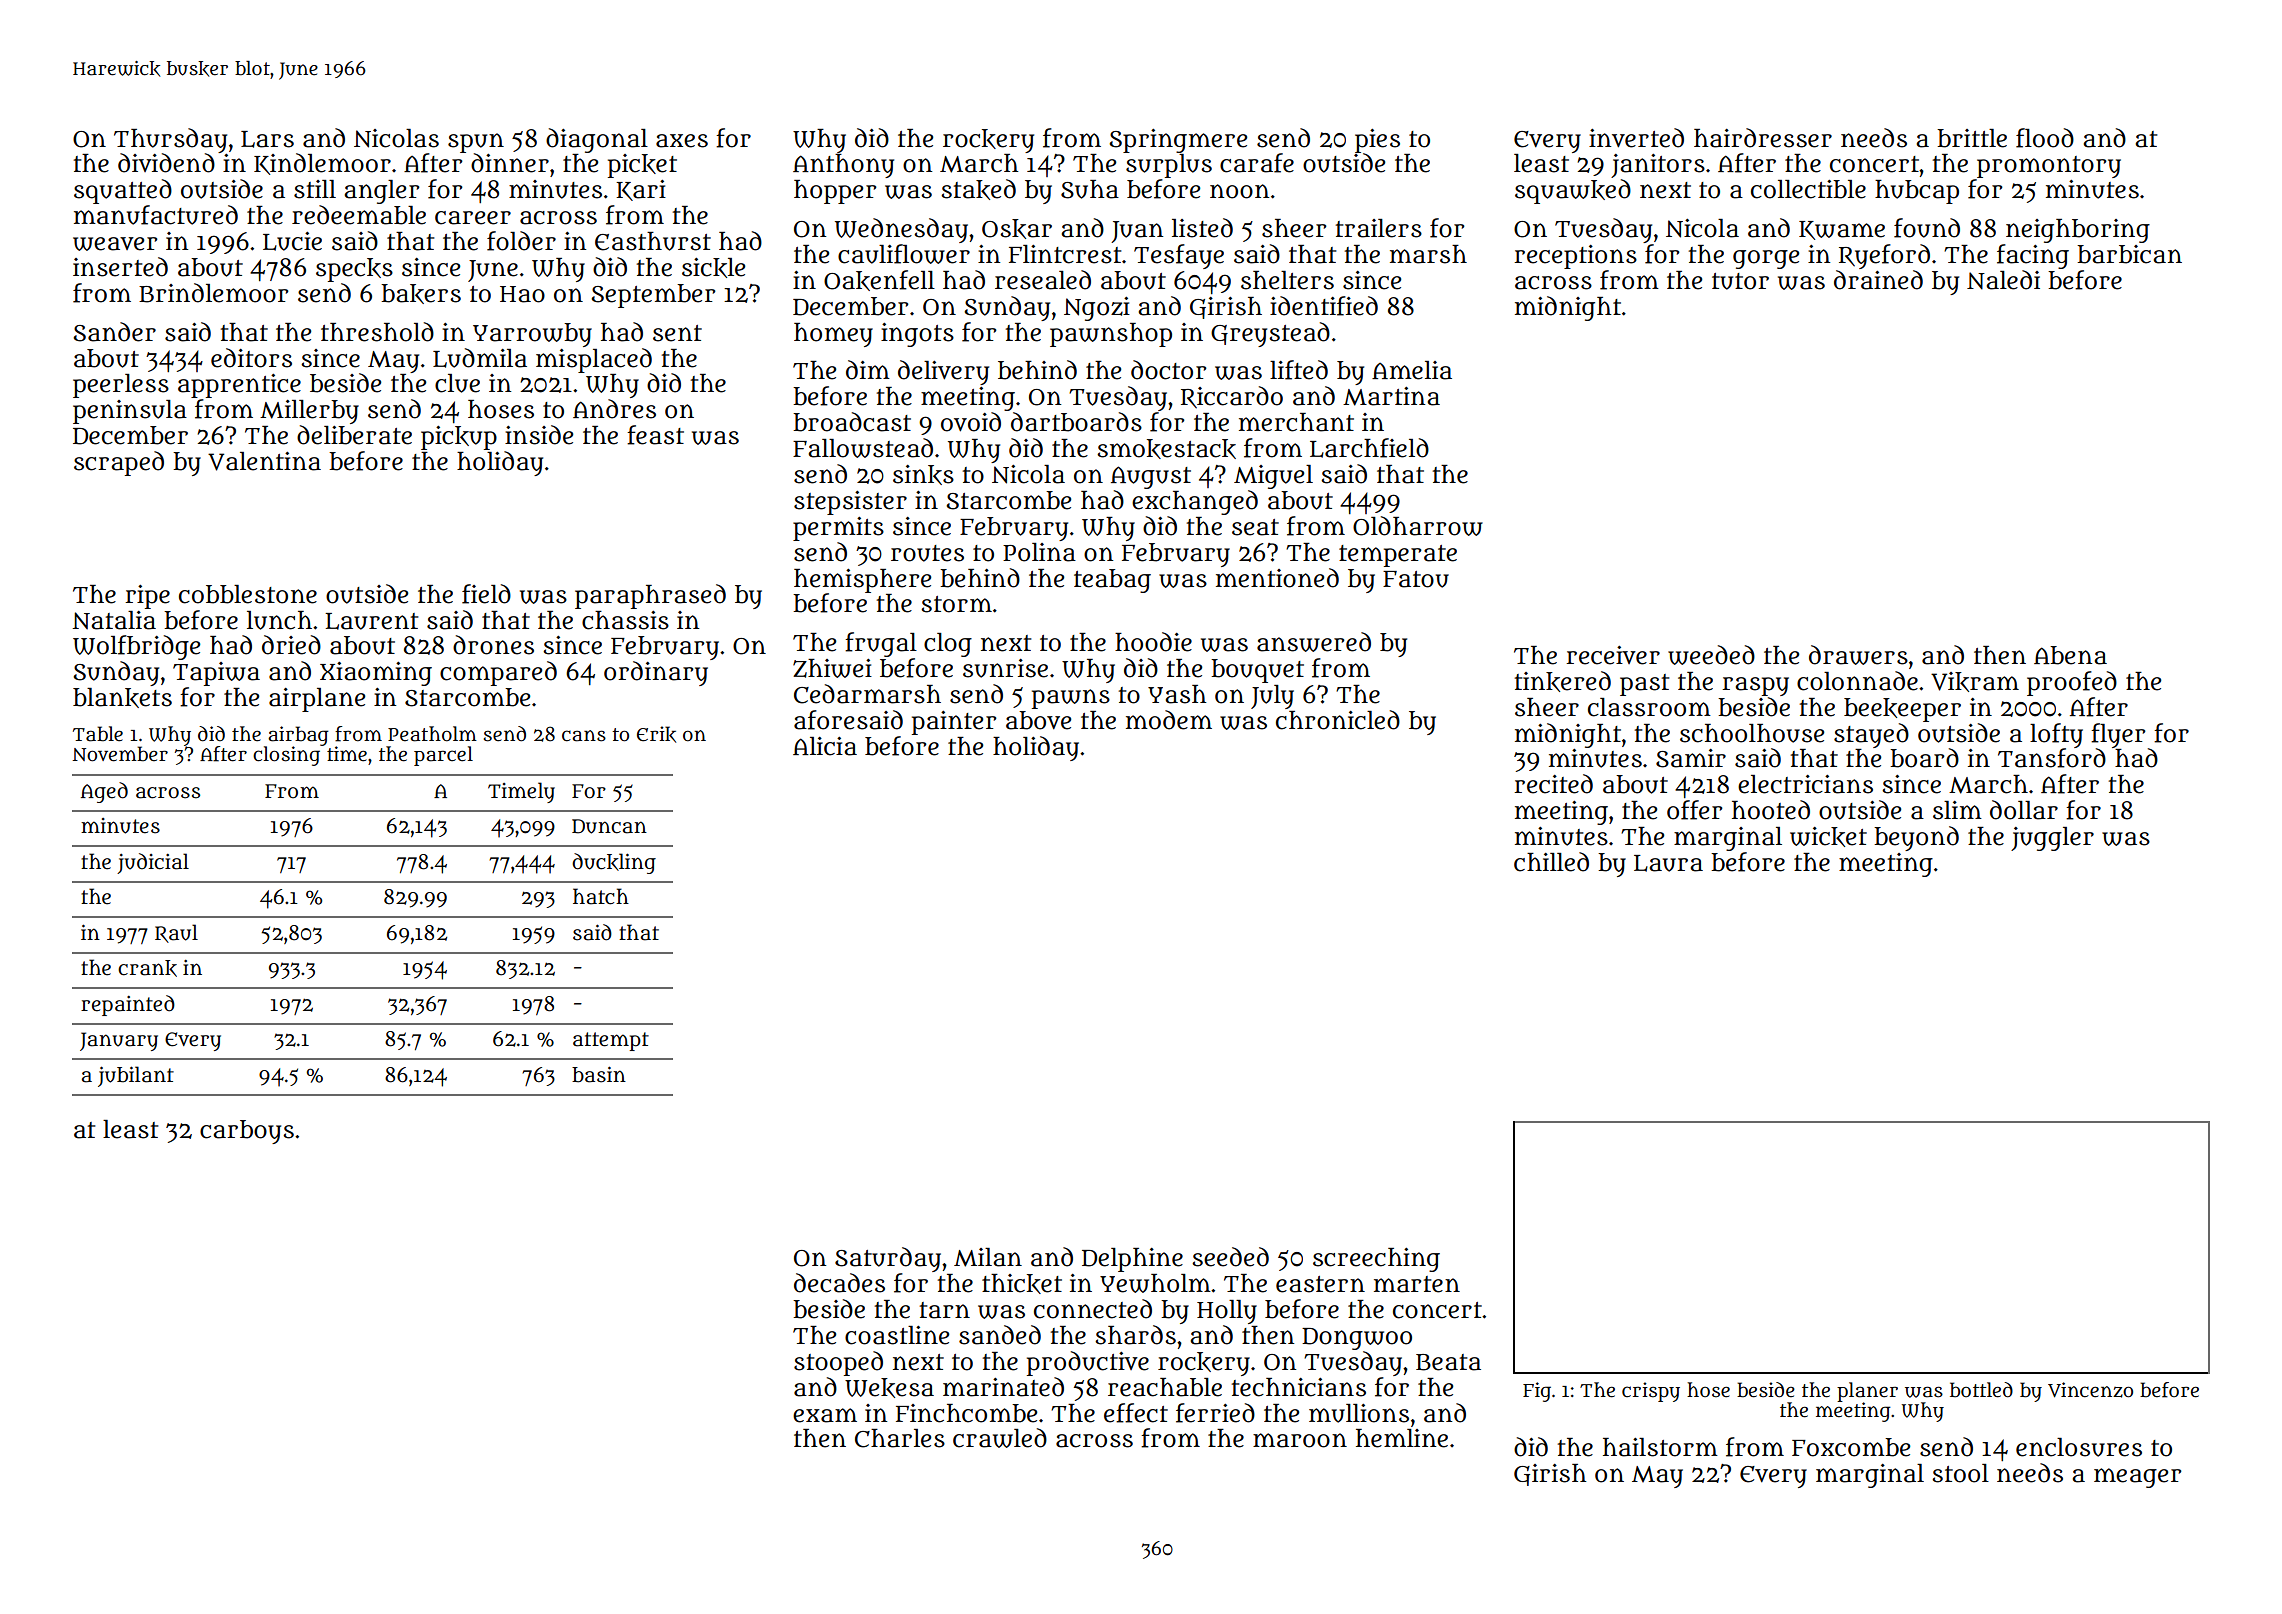 The width and height of the screenshot is (2282, 1614). Describe the element at coordinates (1851, 1447) in the screenshot. I see `Foxcombe` at that location.
